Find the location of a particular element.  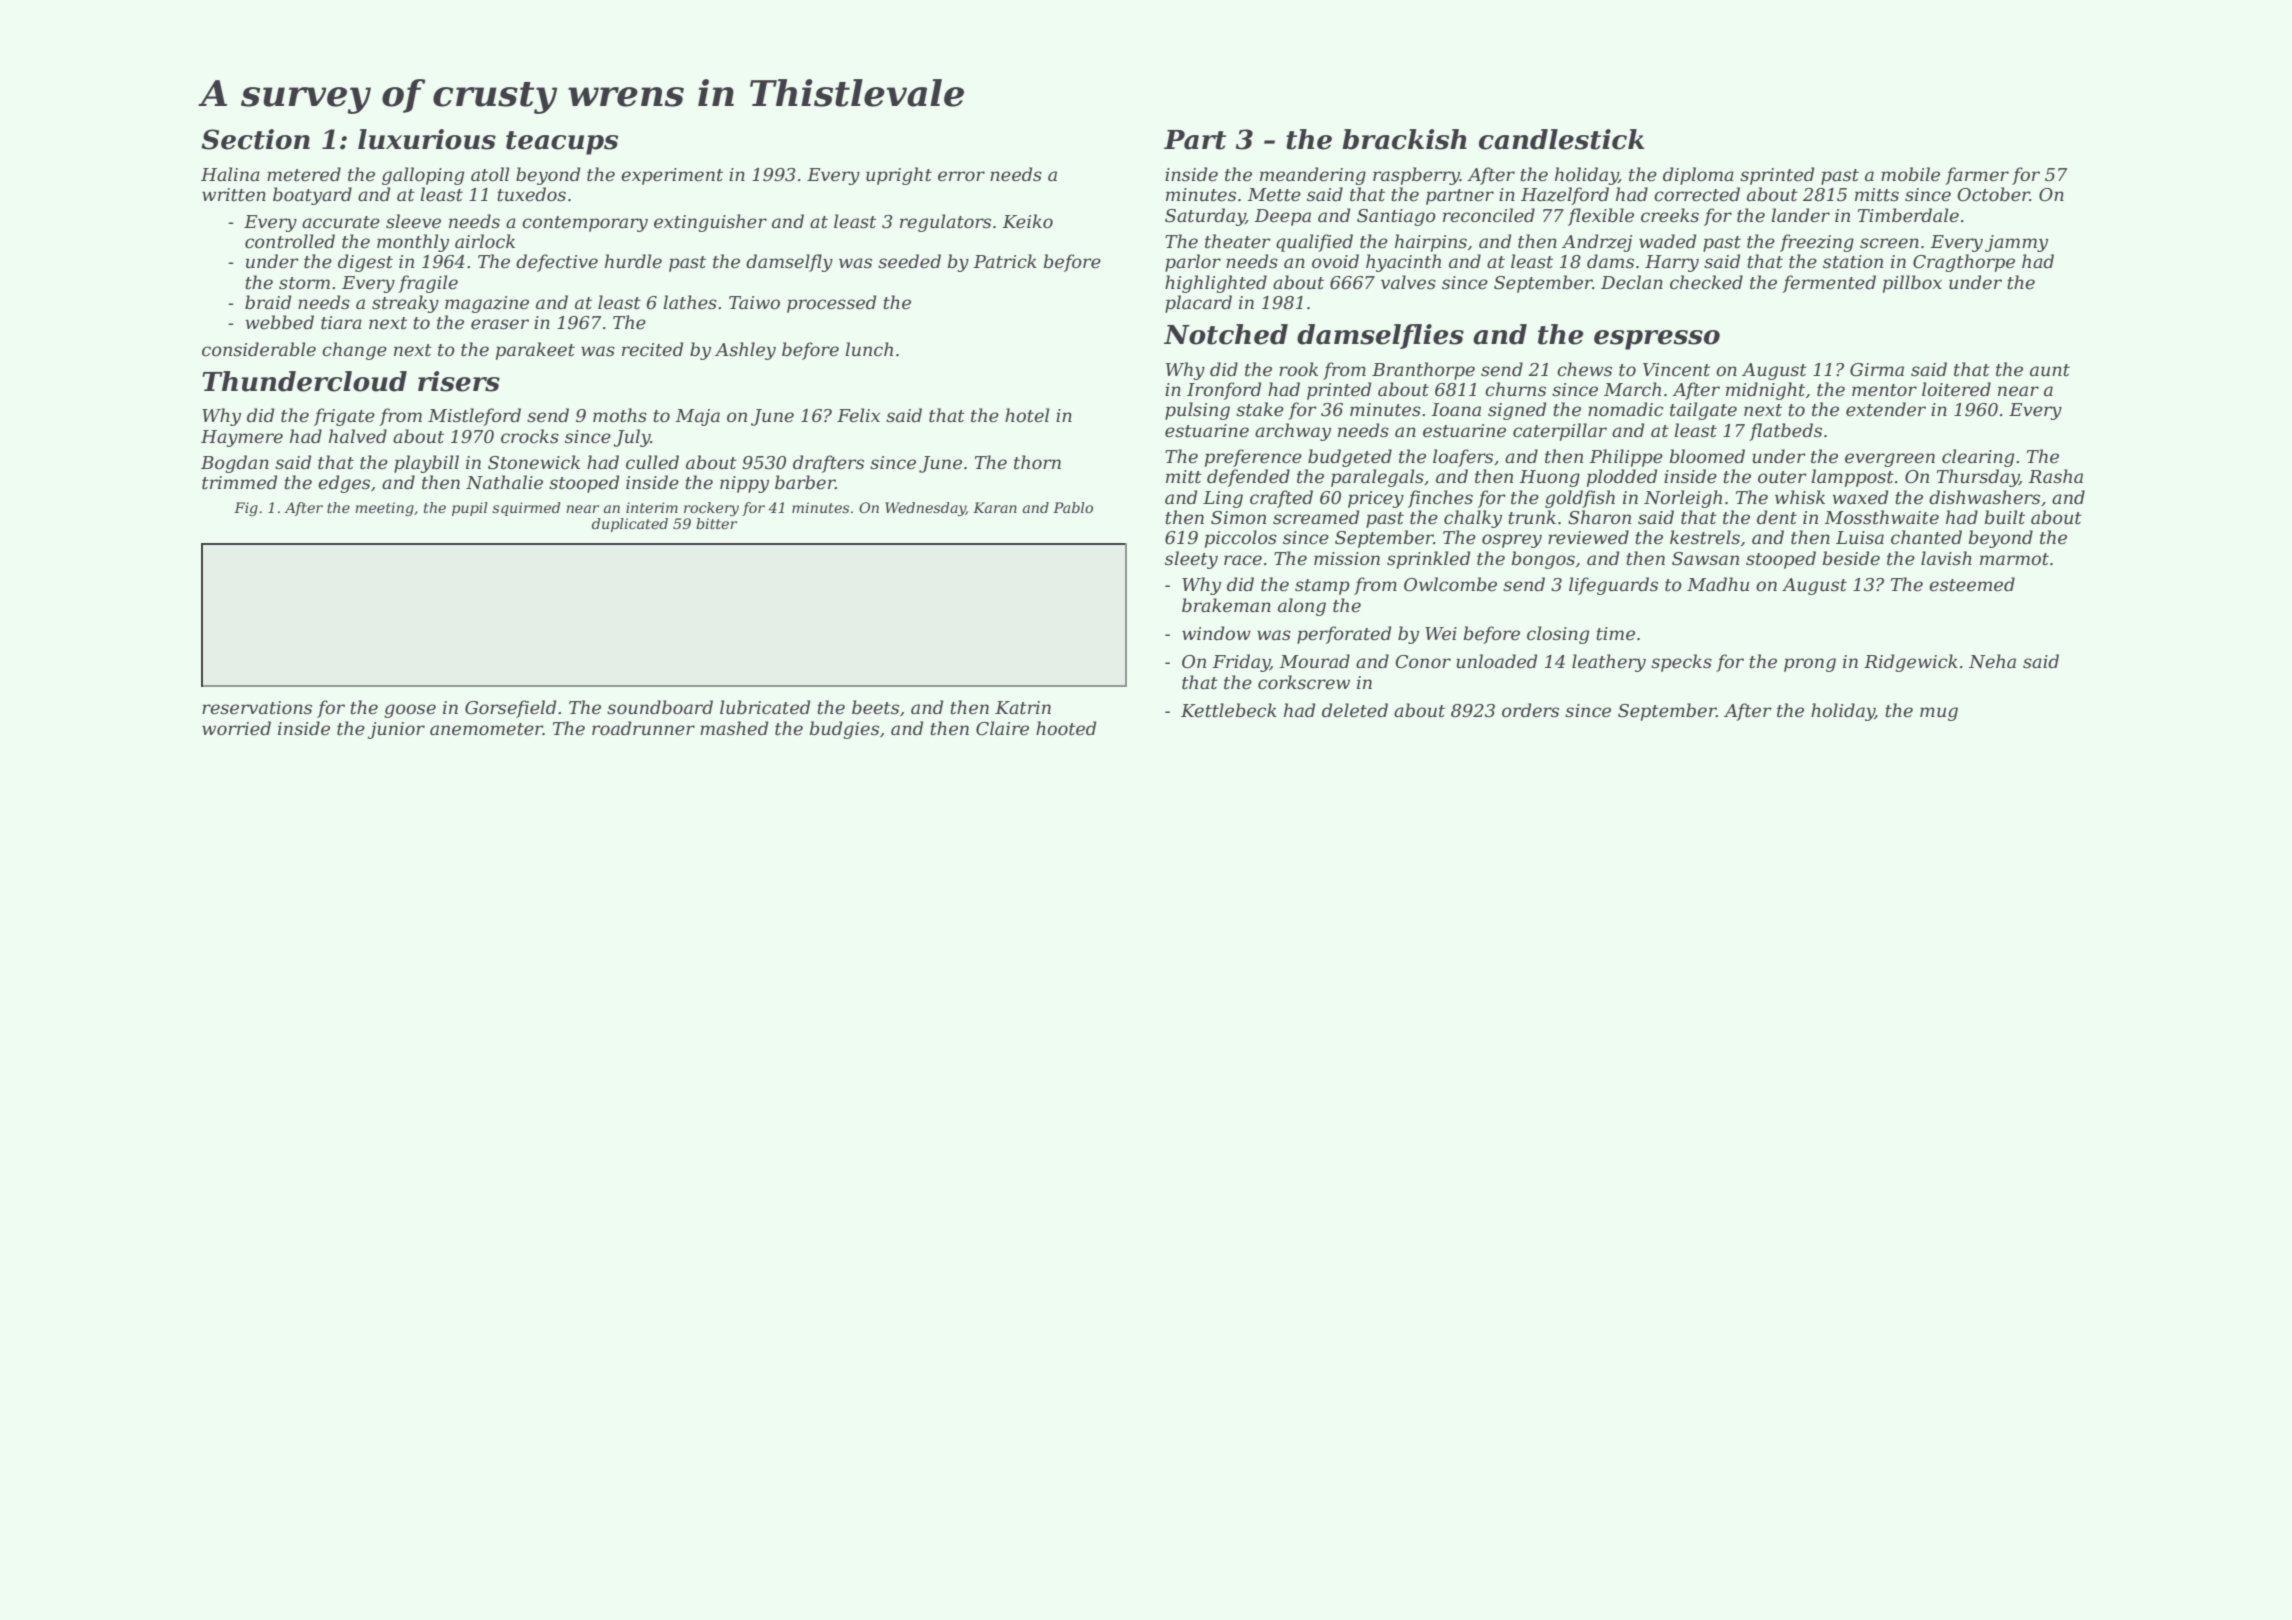

candlestick is located at coordinates (1561, 139).
